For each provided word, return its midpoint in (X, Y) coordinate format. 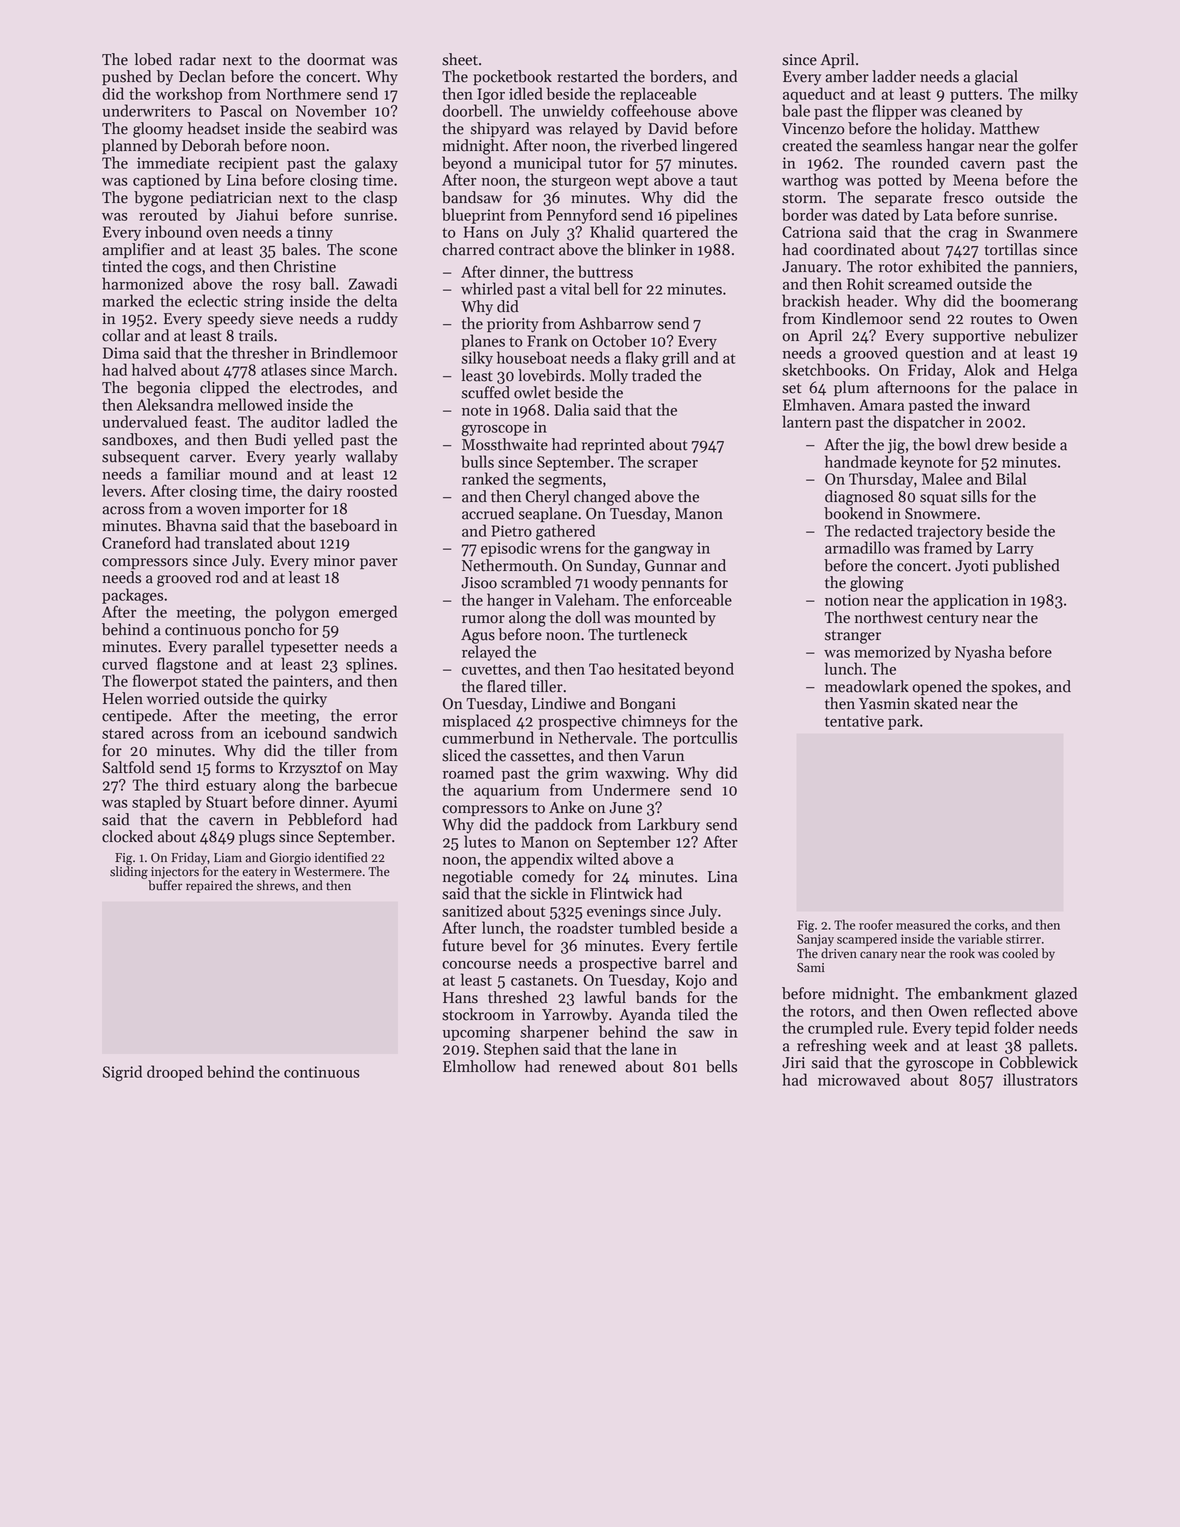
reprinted (613, 445)
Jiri (793, 1063)
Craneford (136, 542)
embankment (983, 993)
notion (847, 600)
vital (575, 288)
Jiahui (257, 214)
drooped (175, 1073)
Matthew (1010, 128)
